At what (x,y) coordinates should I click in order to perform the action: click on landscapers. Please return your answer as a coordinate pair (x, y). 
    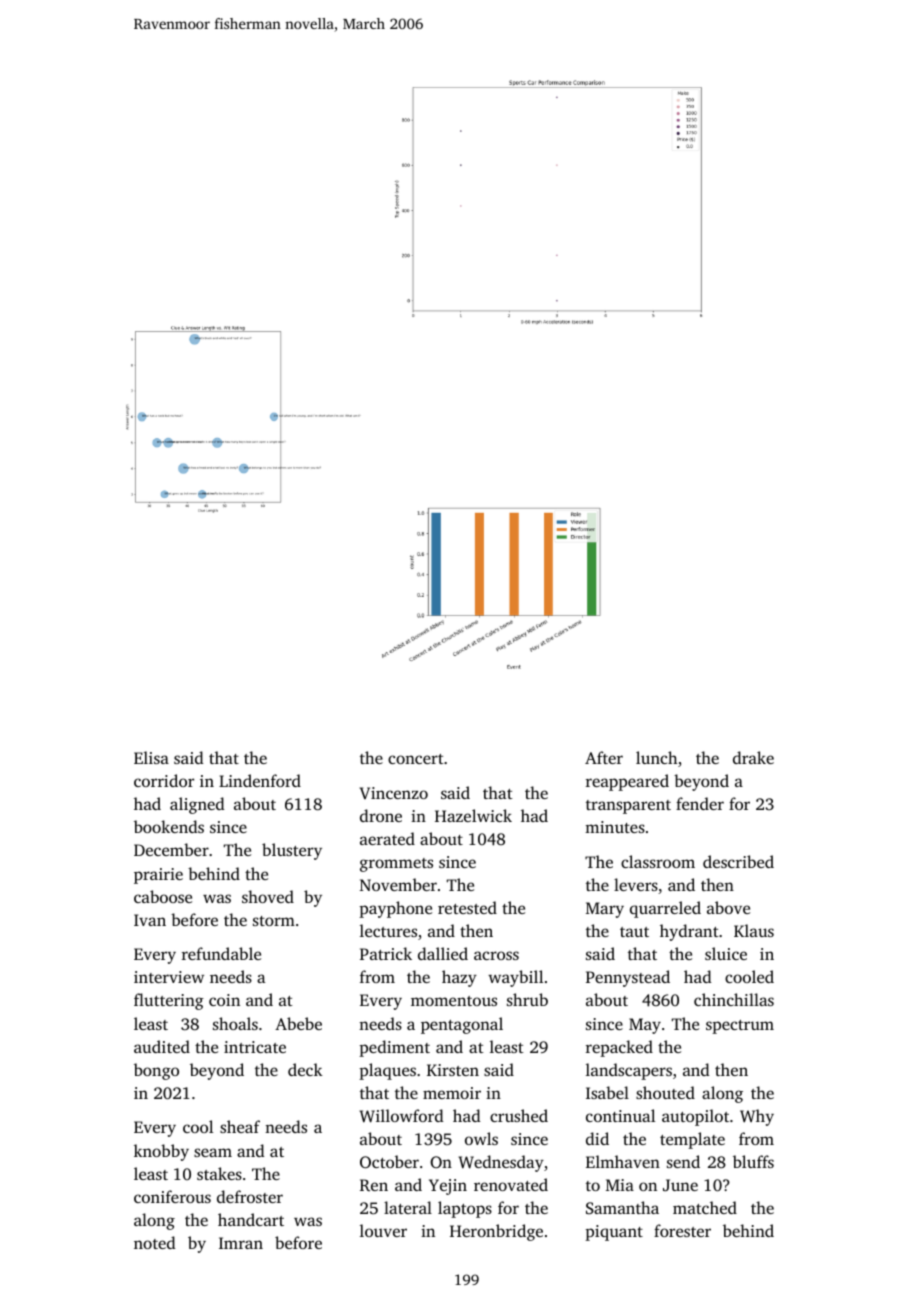
    Looking at the image, I should click on (629, 1071).
